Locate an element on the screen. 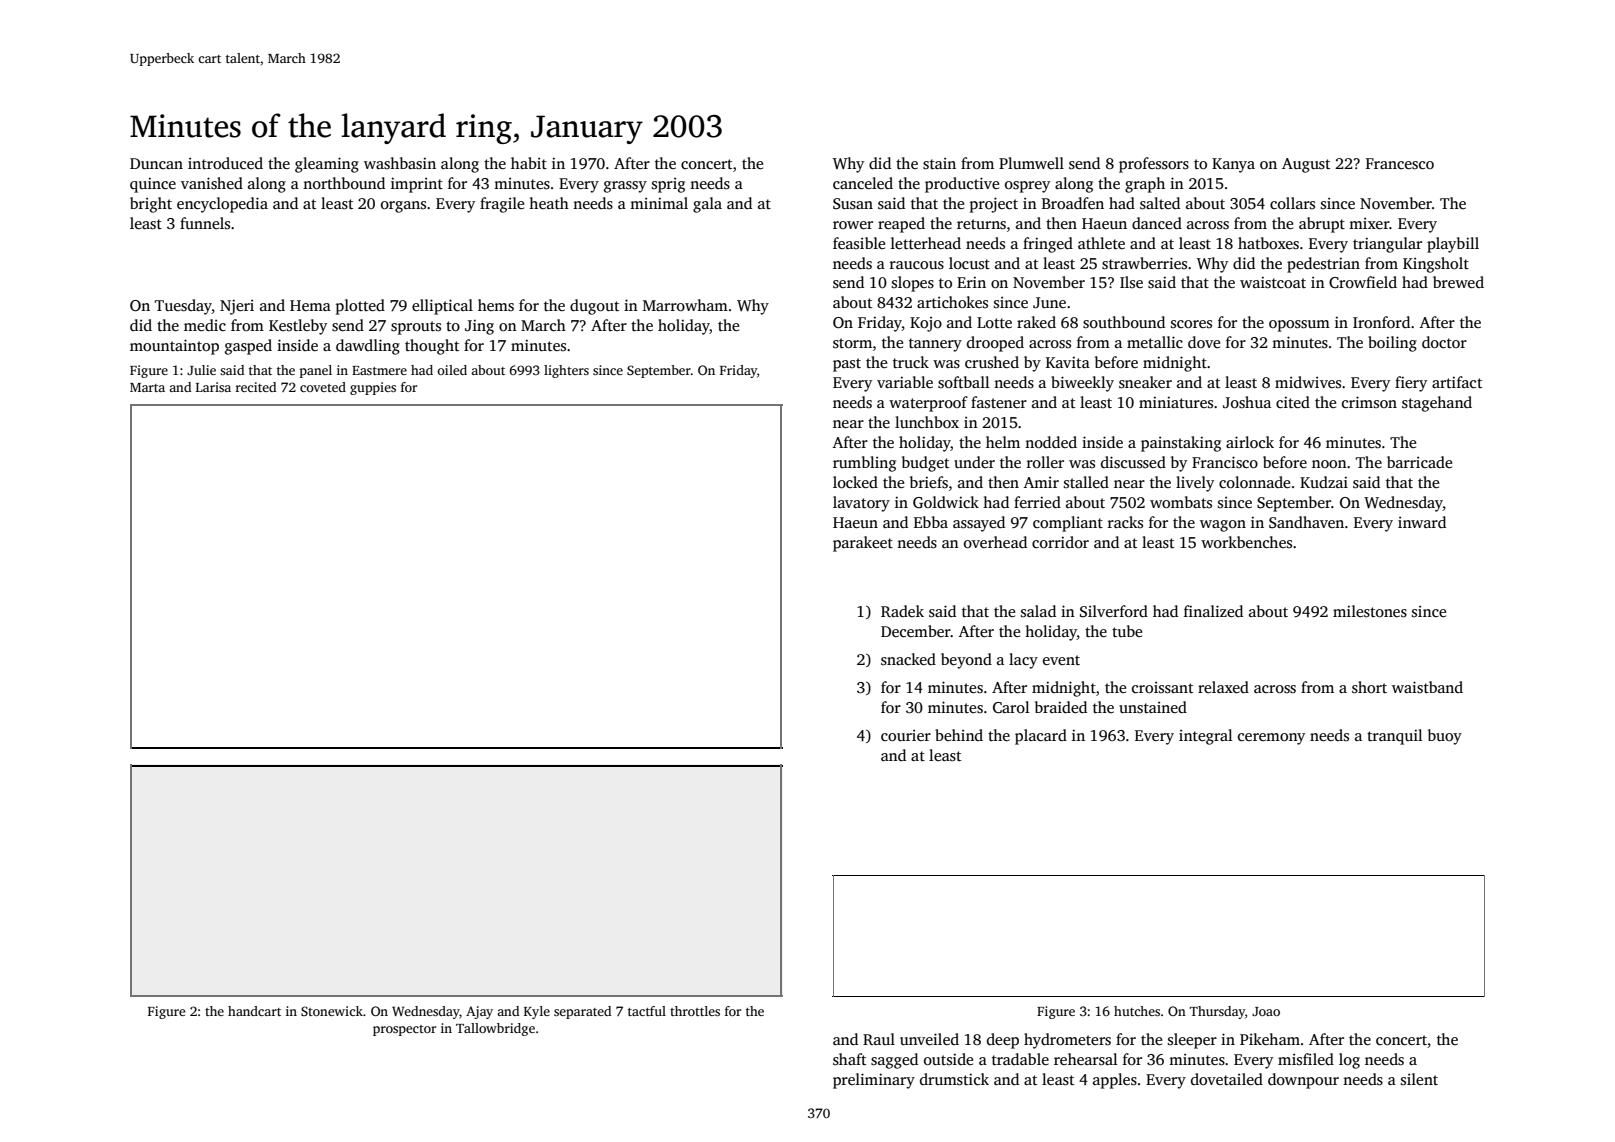 The image size is (1615, 1142). washbasin is located at coordinates (400, 163).
